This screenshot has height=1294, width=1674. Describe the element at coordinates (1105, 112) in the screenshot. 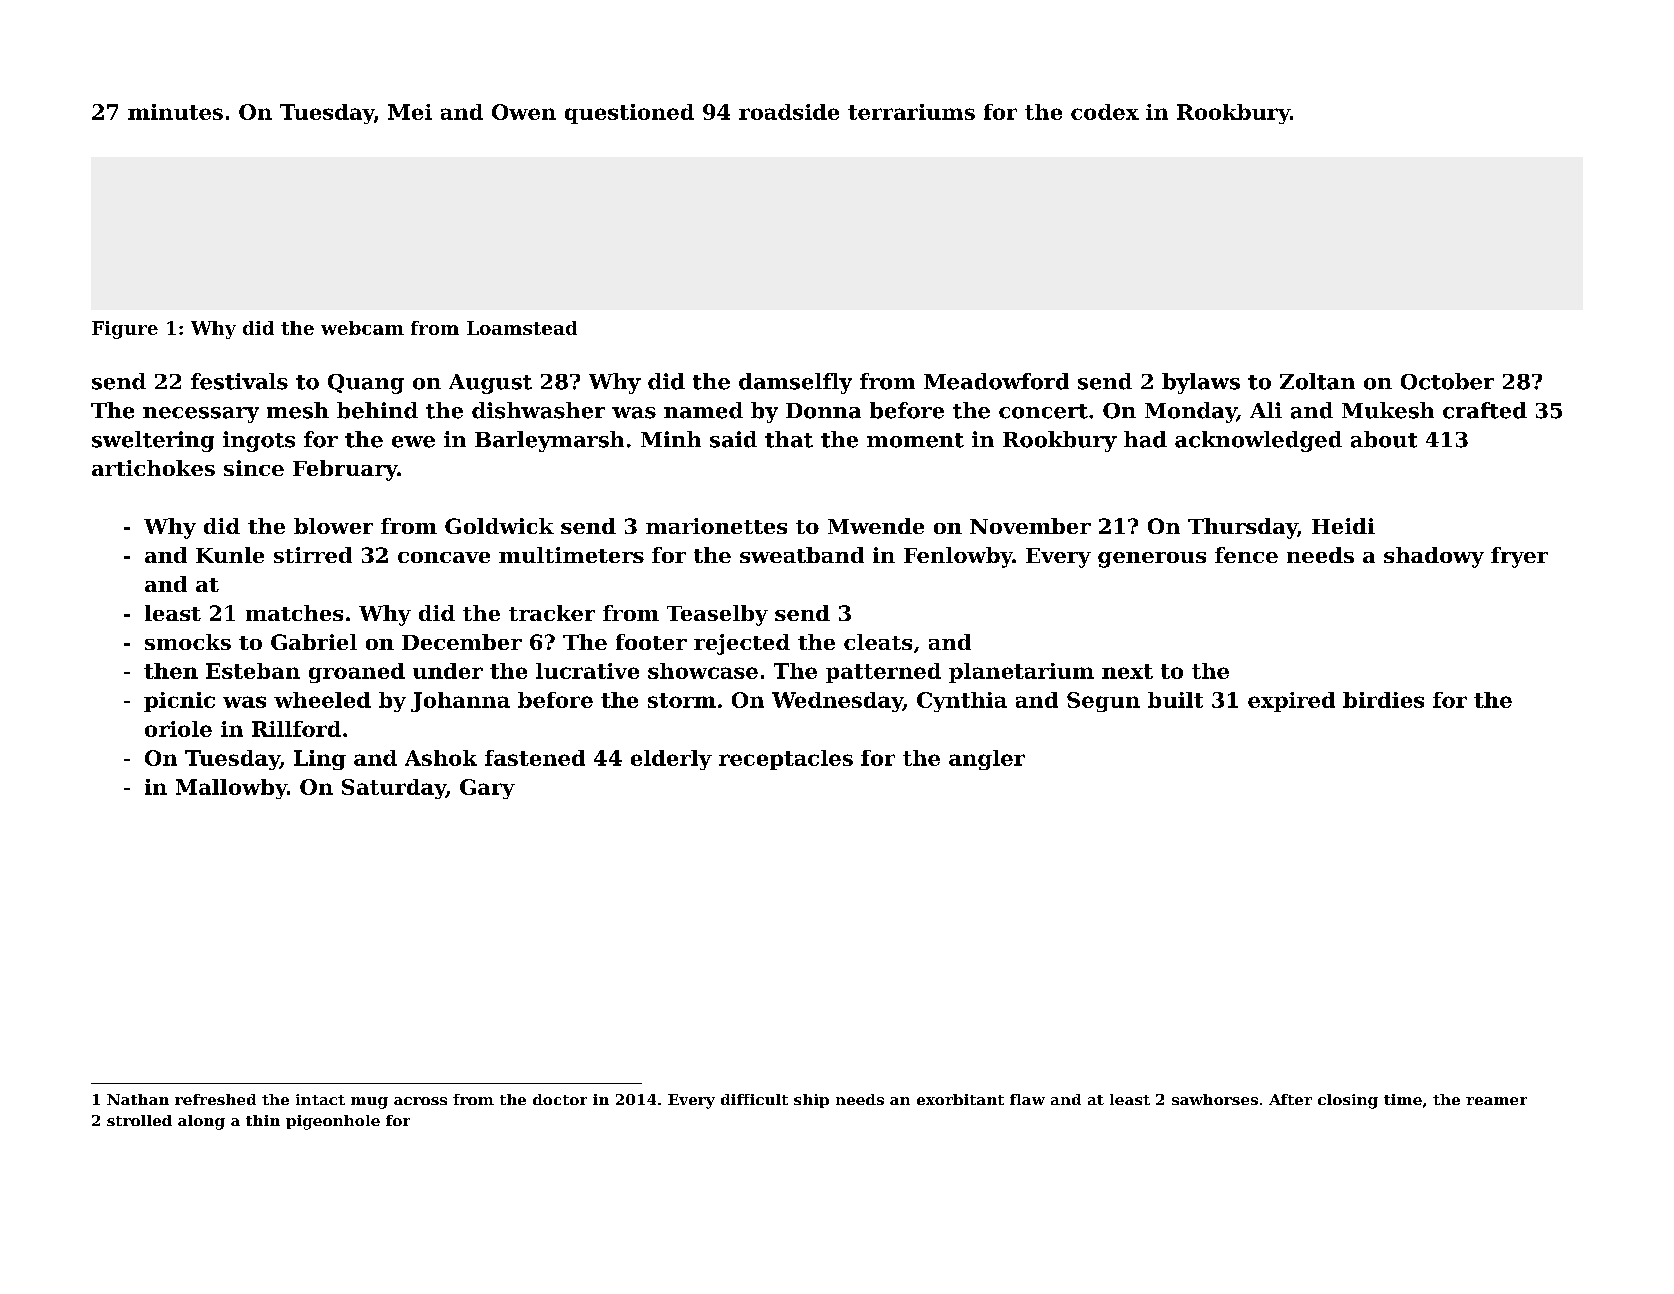

I see `codex` at that location.
